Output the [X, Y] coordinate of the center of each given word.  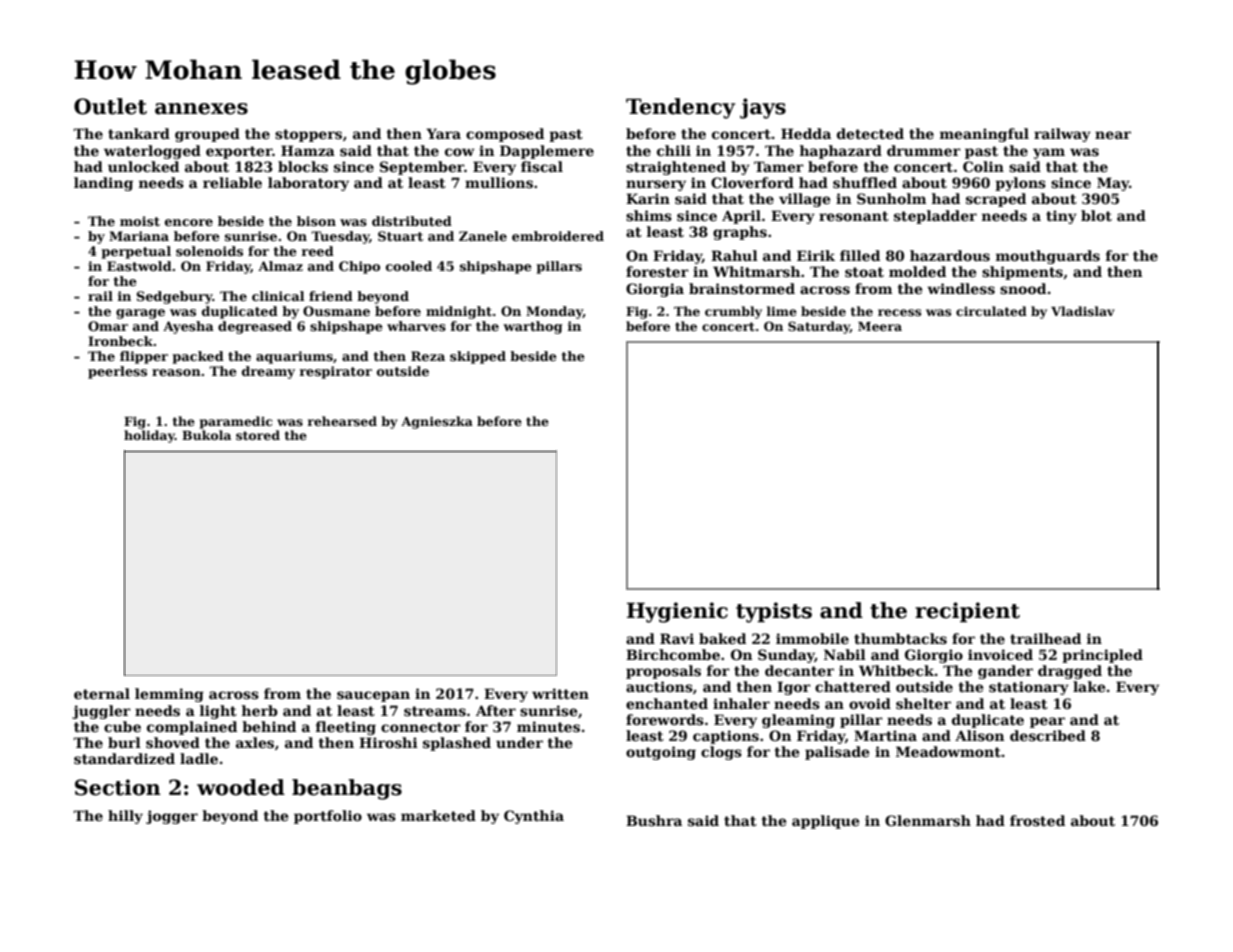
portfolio [328, 817]
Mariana [139, 236]
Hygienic [677, 612]
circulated [991, 311]
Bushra [654, 820]
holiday [149, 436]
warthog [533, 327]
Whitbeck [896, 670]
